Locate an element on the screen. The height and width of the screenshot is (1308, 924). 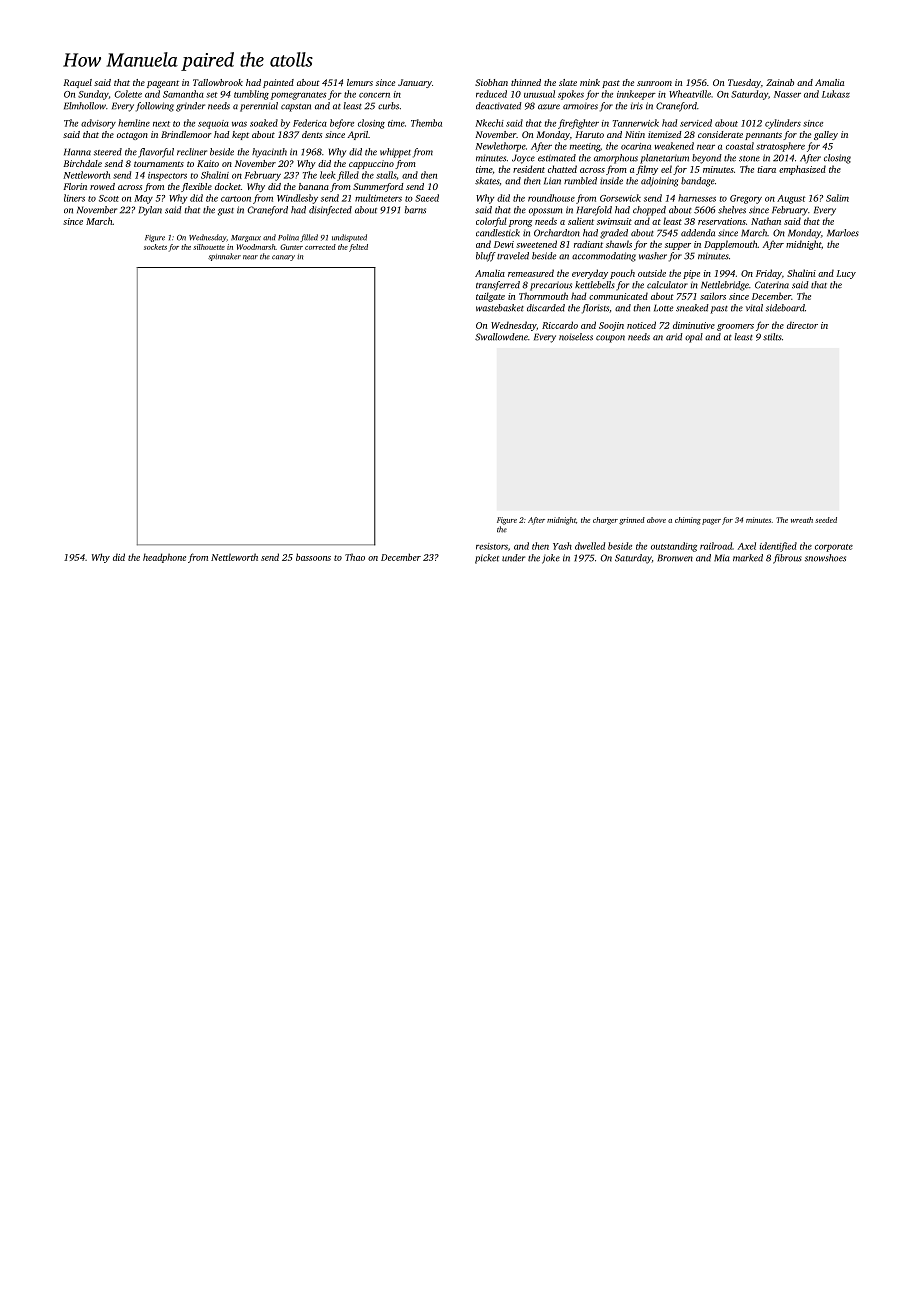
felted is located at coordinates (358, 248).
